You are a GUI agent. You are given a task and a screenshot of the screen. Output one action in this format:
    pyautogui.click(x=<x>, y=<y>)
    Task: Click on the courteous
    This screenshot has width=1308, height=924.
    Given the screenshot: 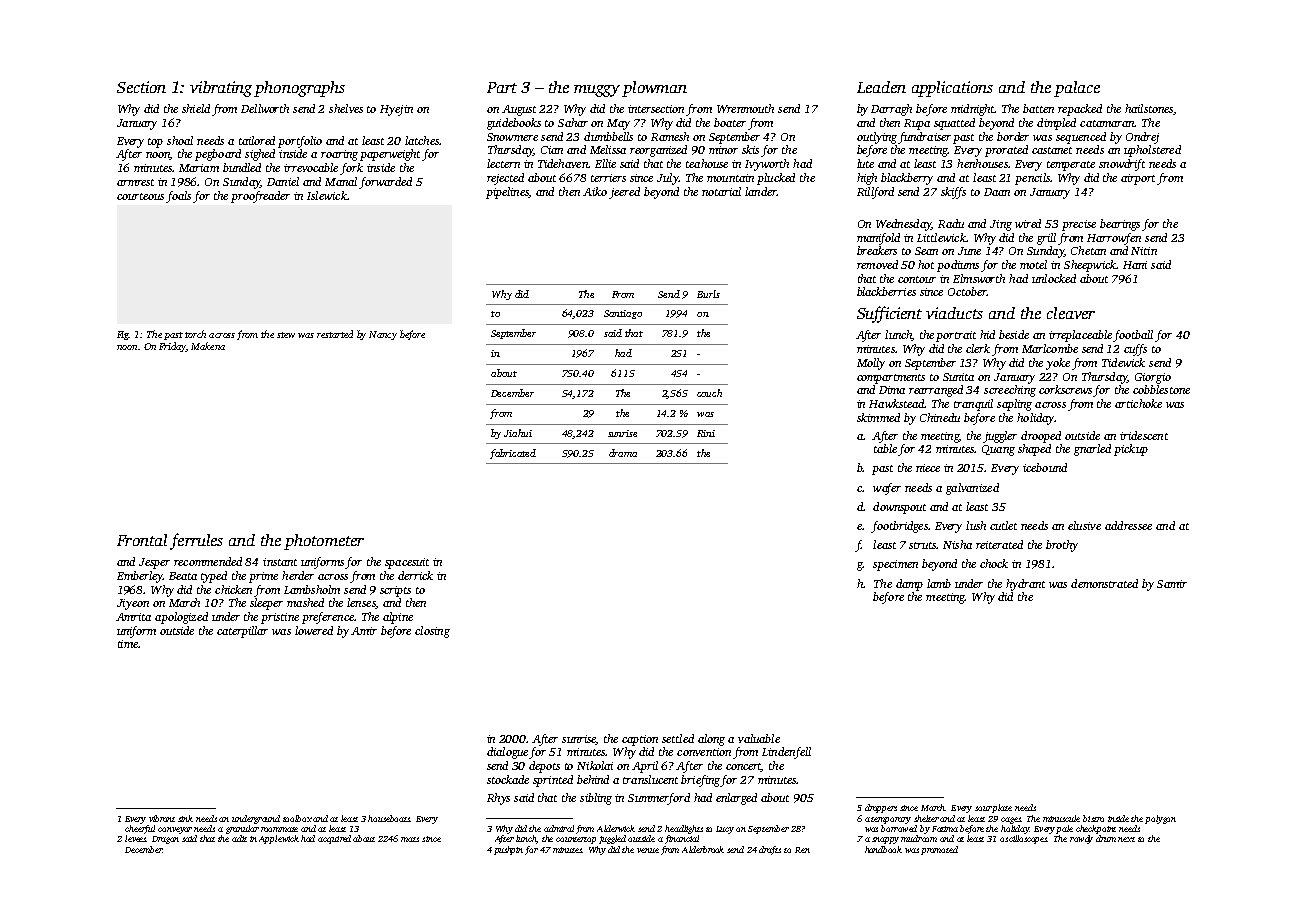 What is the action you would take?
    pyautogui.click(x=140, y=196)
